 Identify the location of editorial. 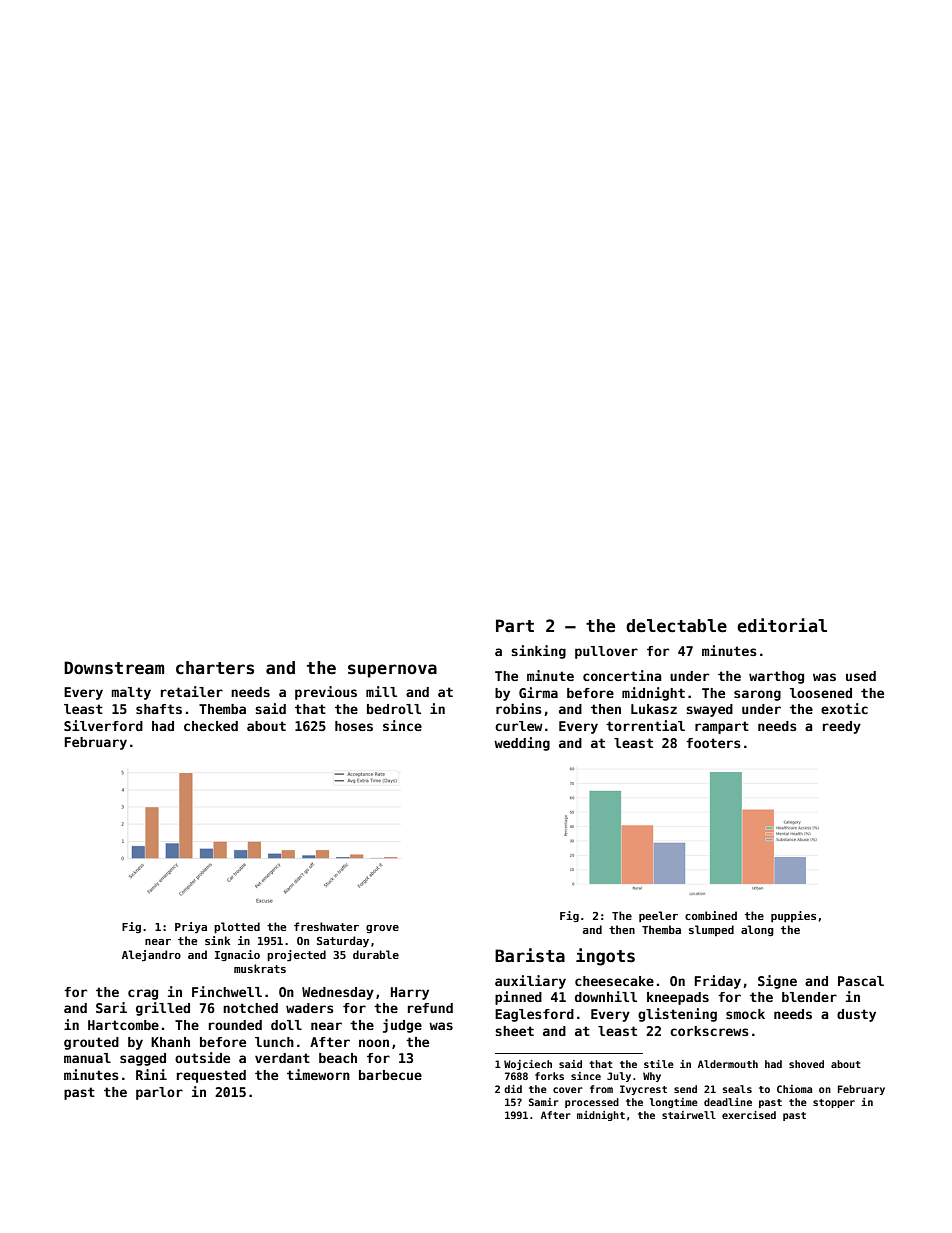
(782, 625).
